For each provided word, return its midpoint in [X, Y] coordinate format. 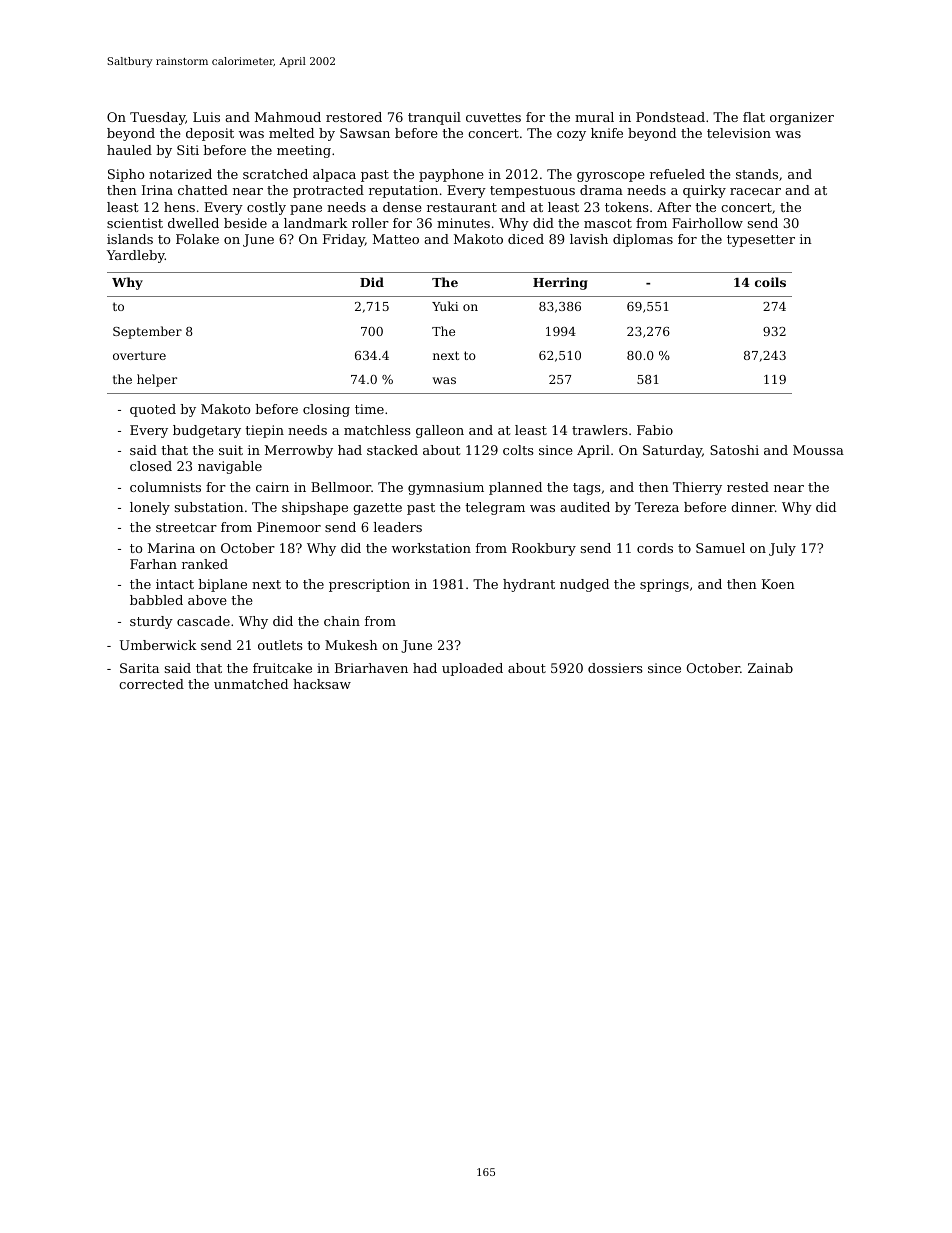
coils [770, 282]
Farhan [153, 564]
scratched [275, 174]
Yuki [445, 306]
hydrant [529, 585]
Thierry [697, 488]
